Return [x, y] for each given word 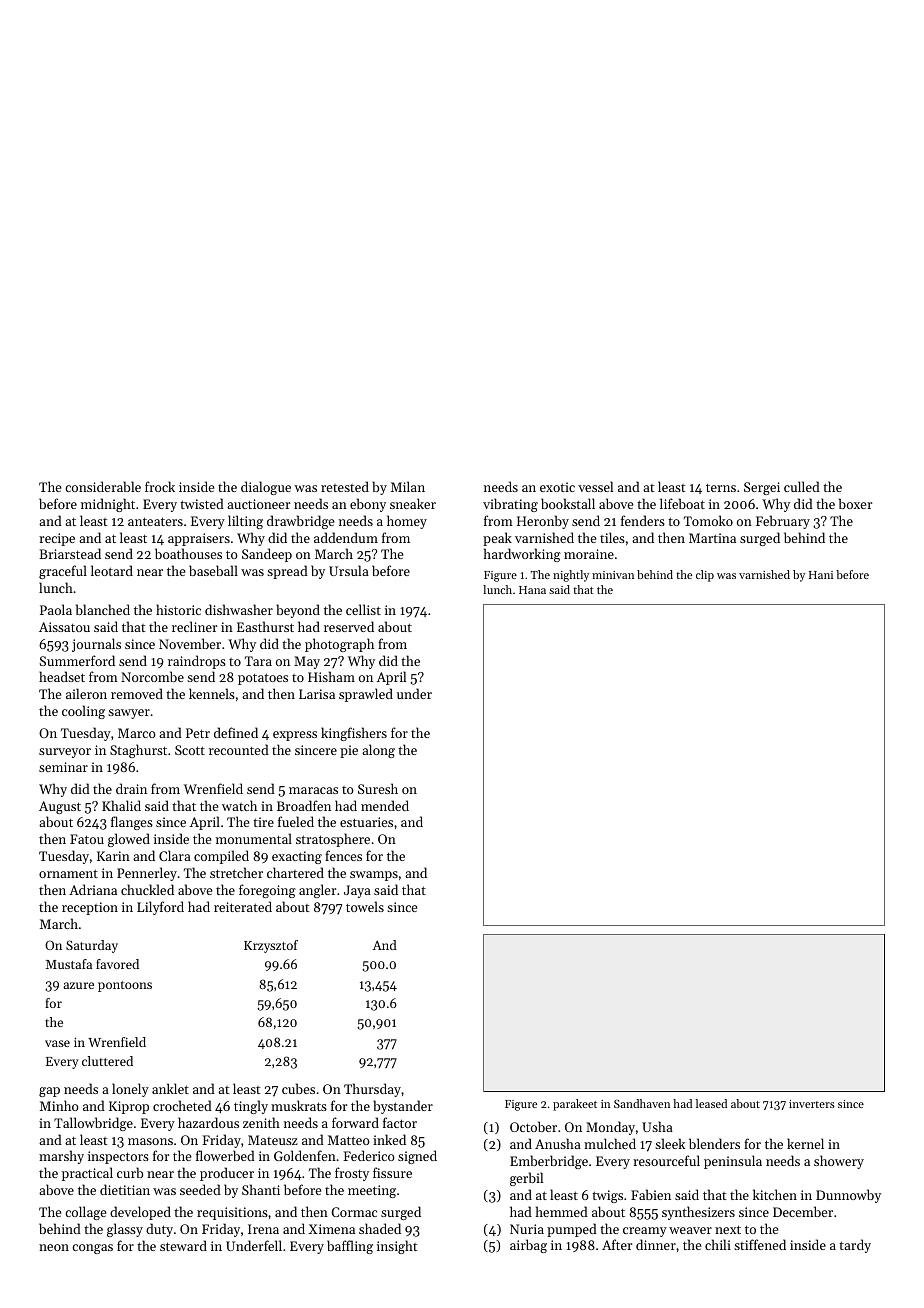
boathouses [188, 553]
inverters [812, 1104]
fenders [643, 520]
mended [385, 805]
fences [343, 855]
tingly [251, 1107]
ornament [68, 873]
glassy [125, 1230]
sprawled [366, 695]
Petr [198, 733]
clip [705, 576]
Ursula [349, 570]
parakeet [575, 1105]
